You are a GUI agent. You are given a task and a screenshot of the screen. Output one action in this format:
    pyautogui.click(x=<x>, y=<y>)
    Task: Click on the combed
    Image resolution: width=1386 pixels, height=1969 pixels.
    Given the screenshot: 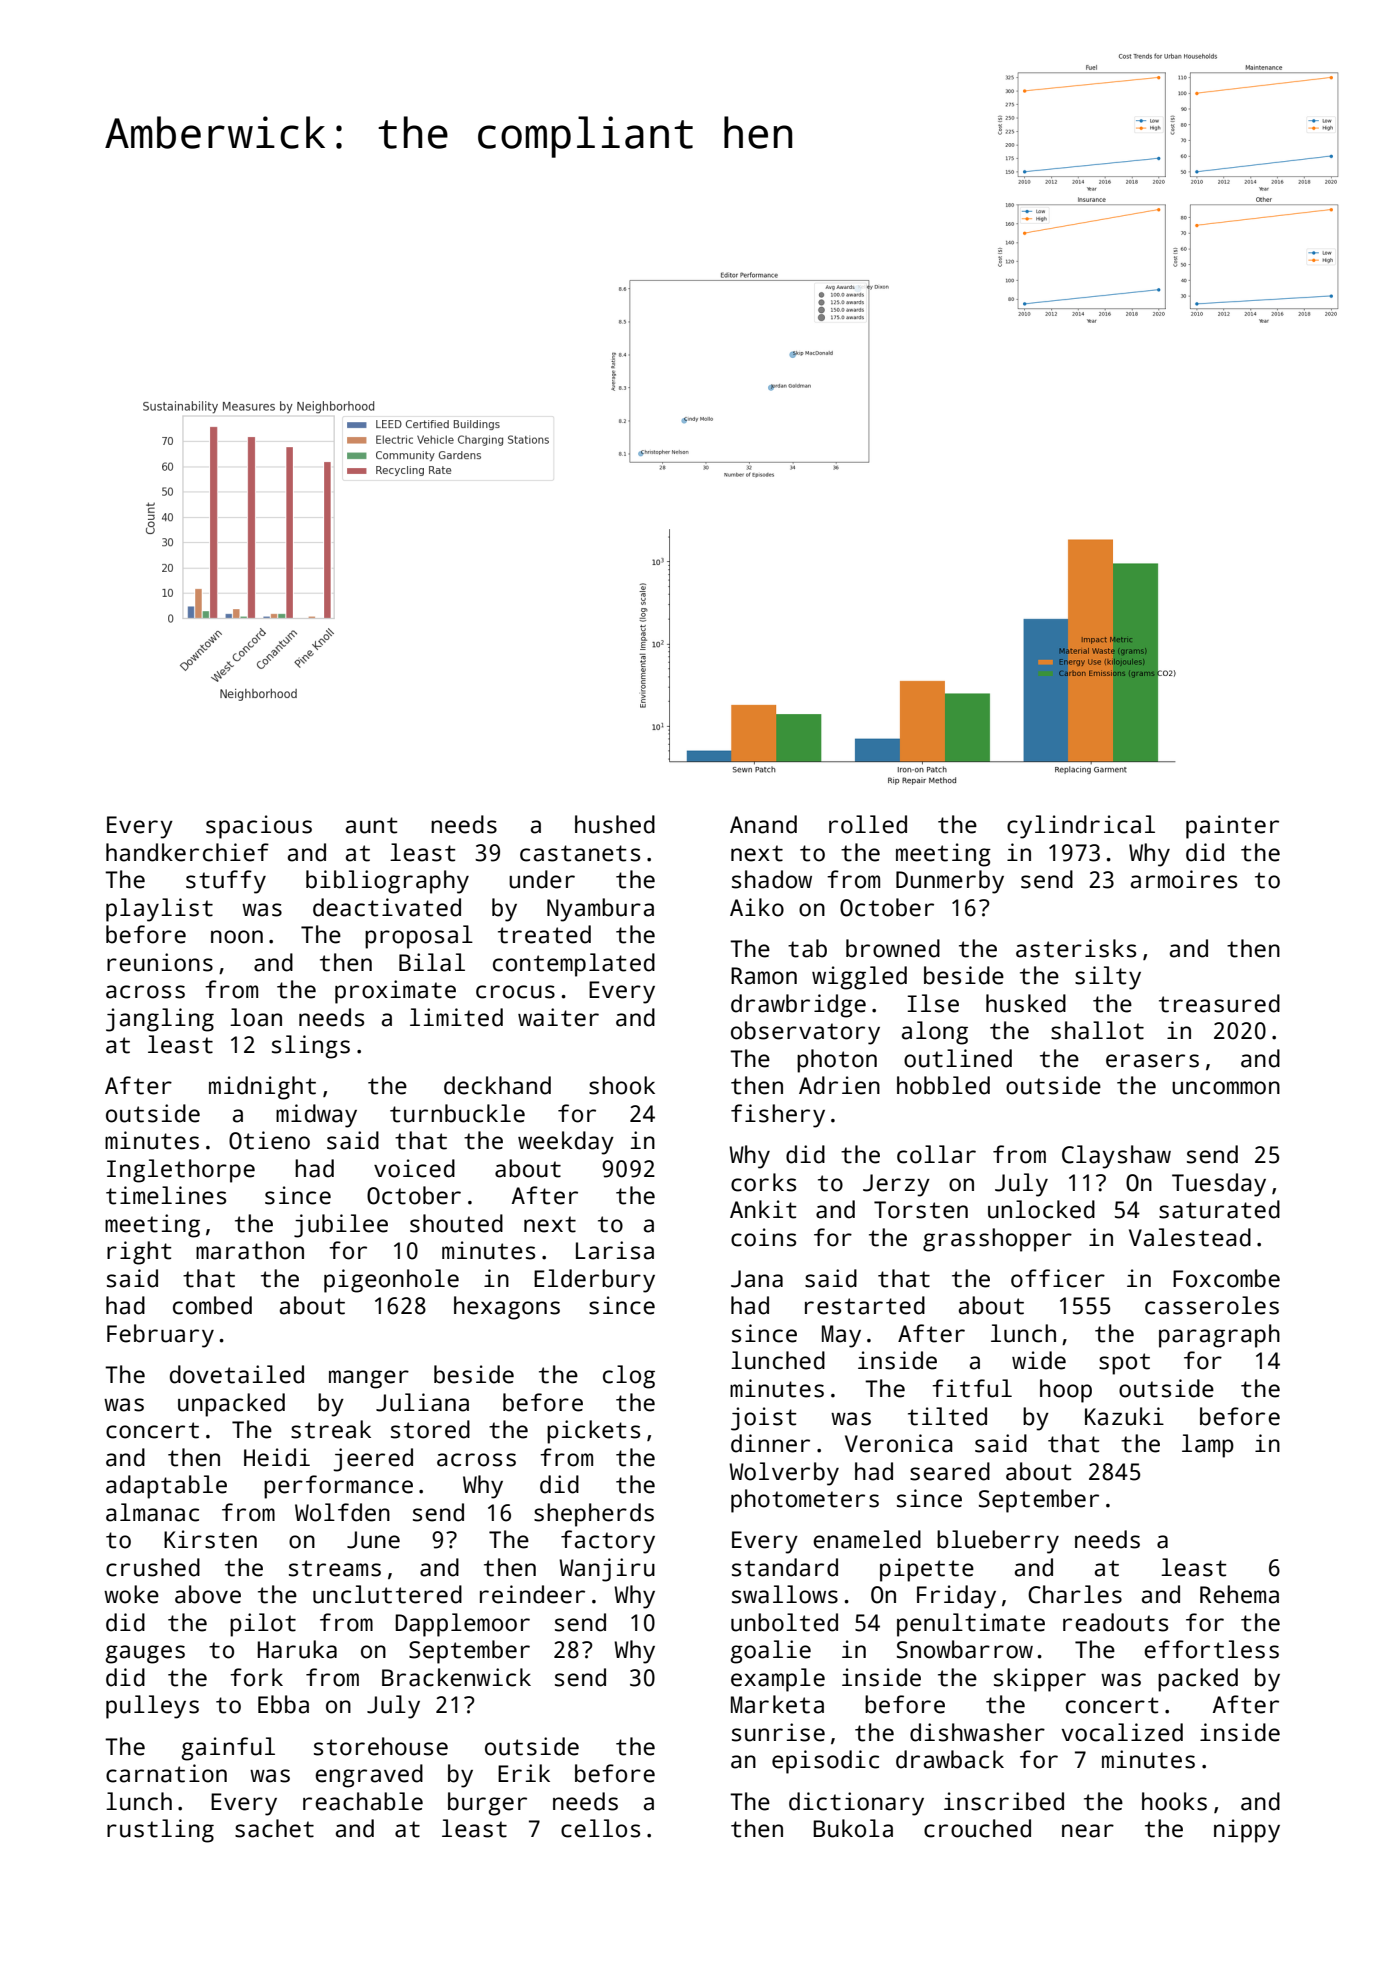 What is the action you would take?
    pyautogui.click(x=212, y=1305)
